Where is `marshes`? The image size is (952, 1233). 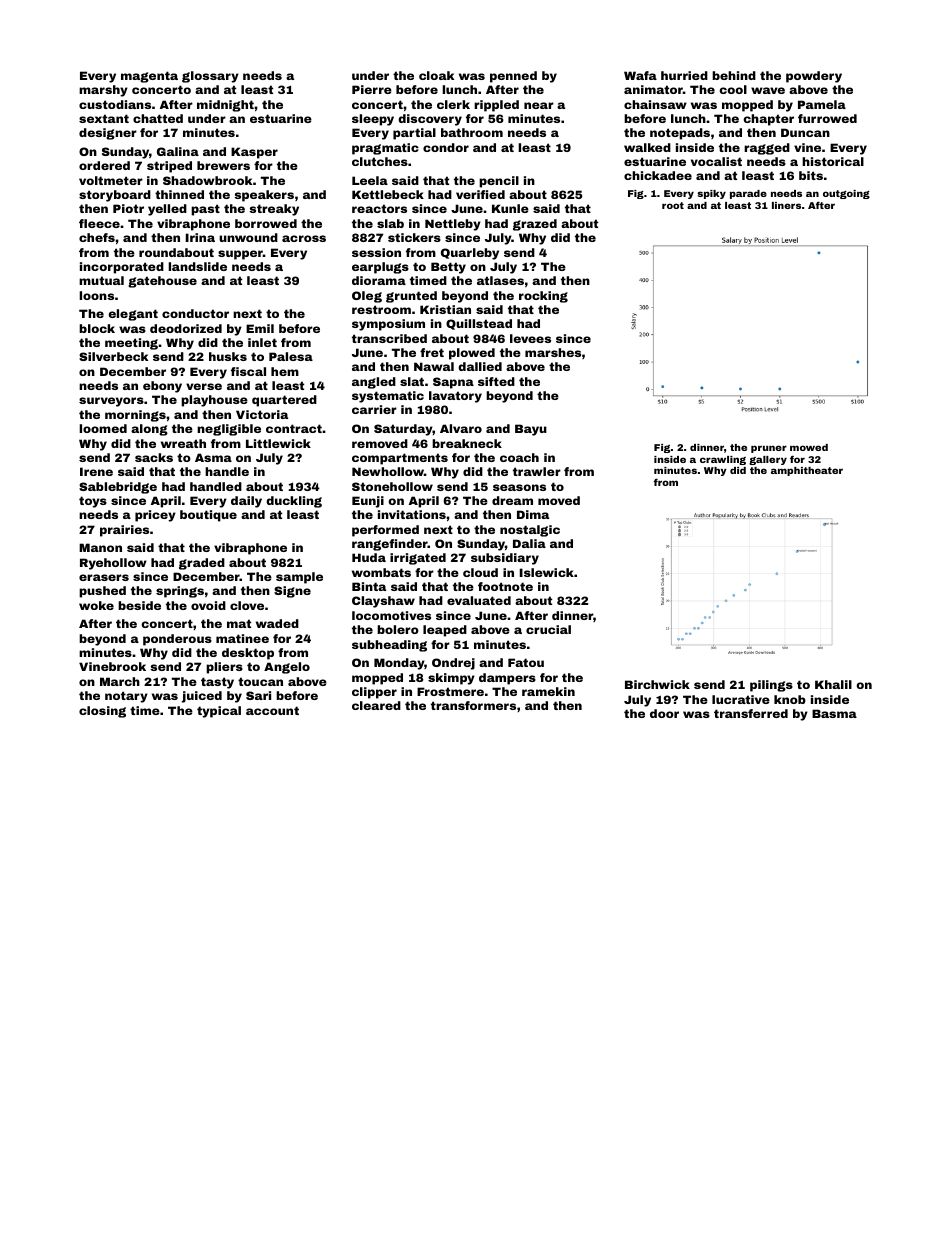 marshes is located at coordinates (553, 352).
